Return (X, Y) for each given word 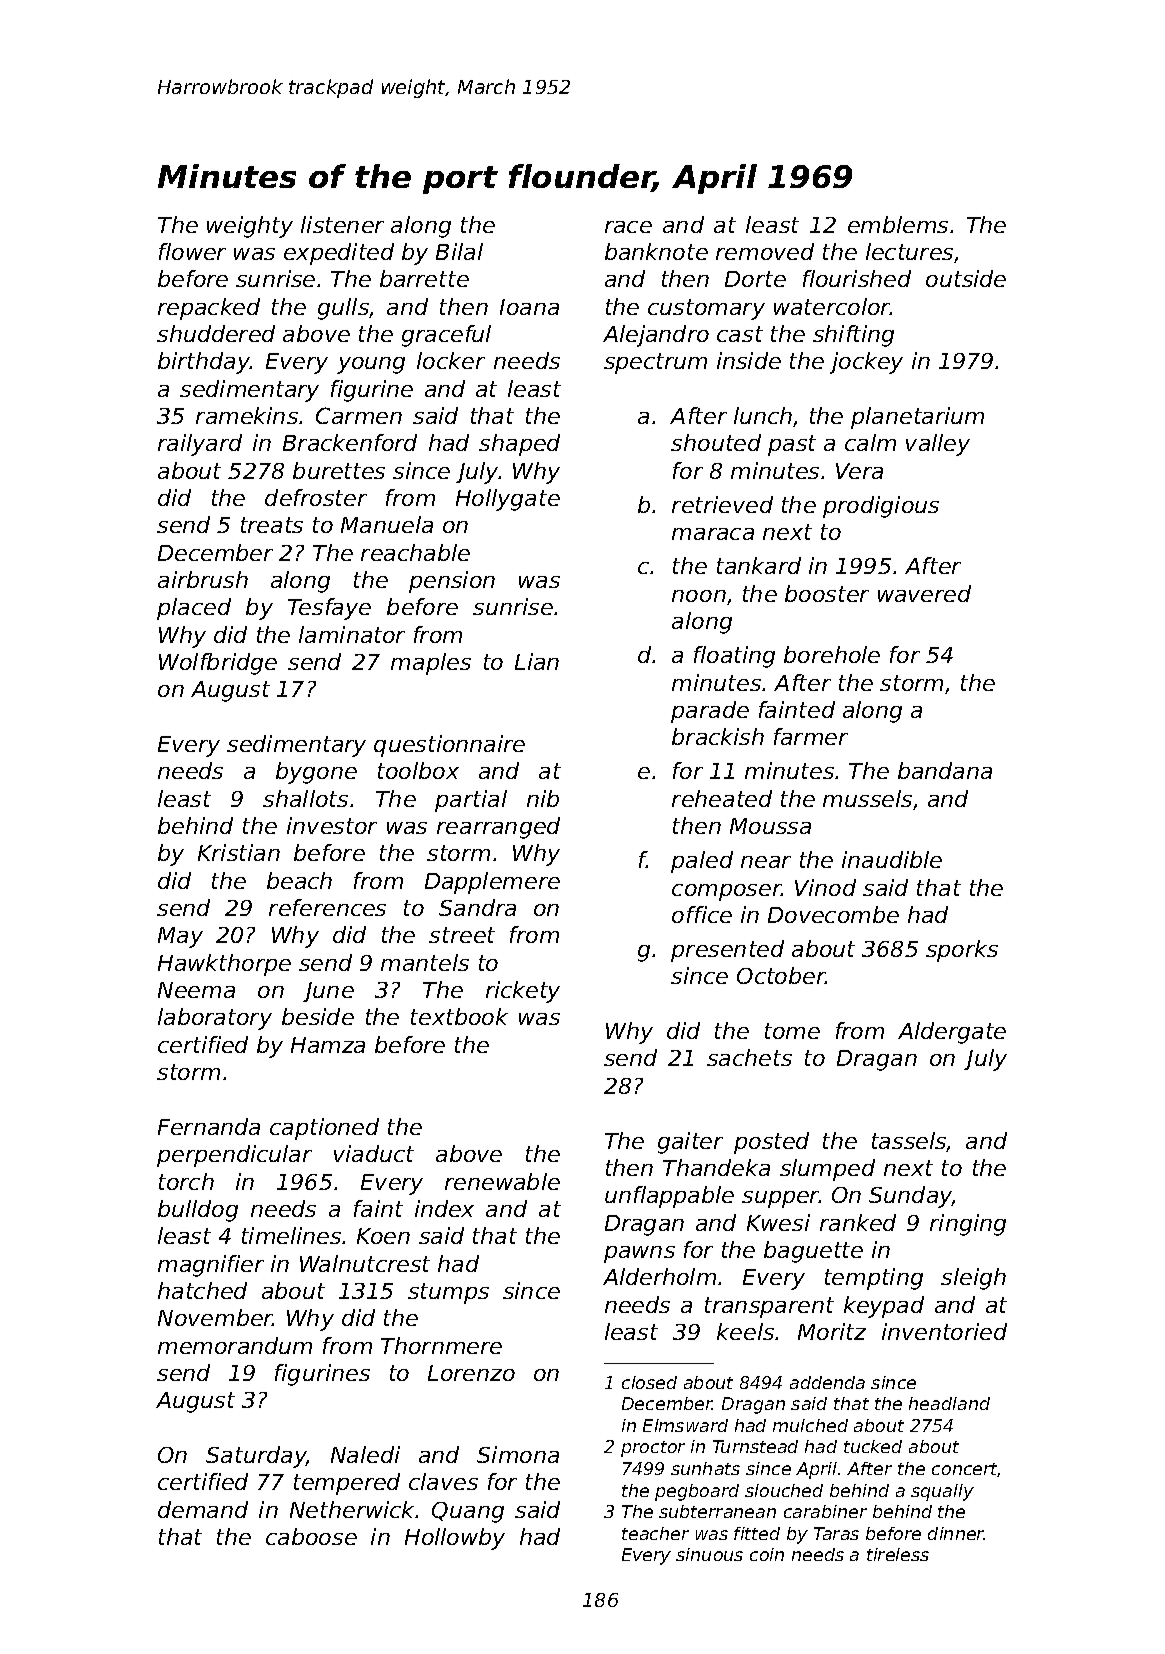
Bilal (459, 251)
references (327, 907)
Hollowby (455, 1539)
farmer (811, 736)
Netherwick (353, 1509)
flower (192, 251)
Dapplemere (492, 883)
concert (965, 1470)
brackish (718, 736)
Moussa (770, 826)
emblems (898, 224)
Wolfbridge (218, 664)
